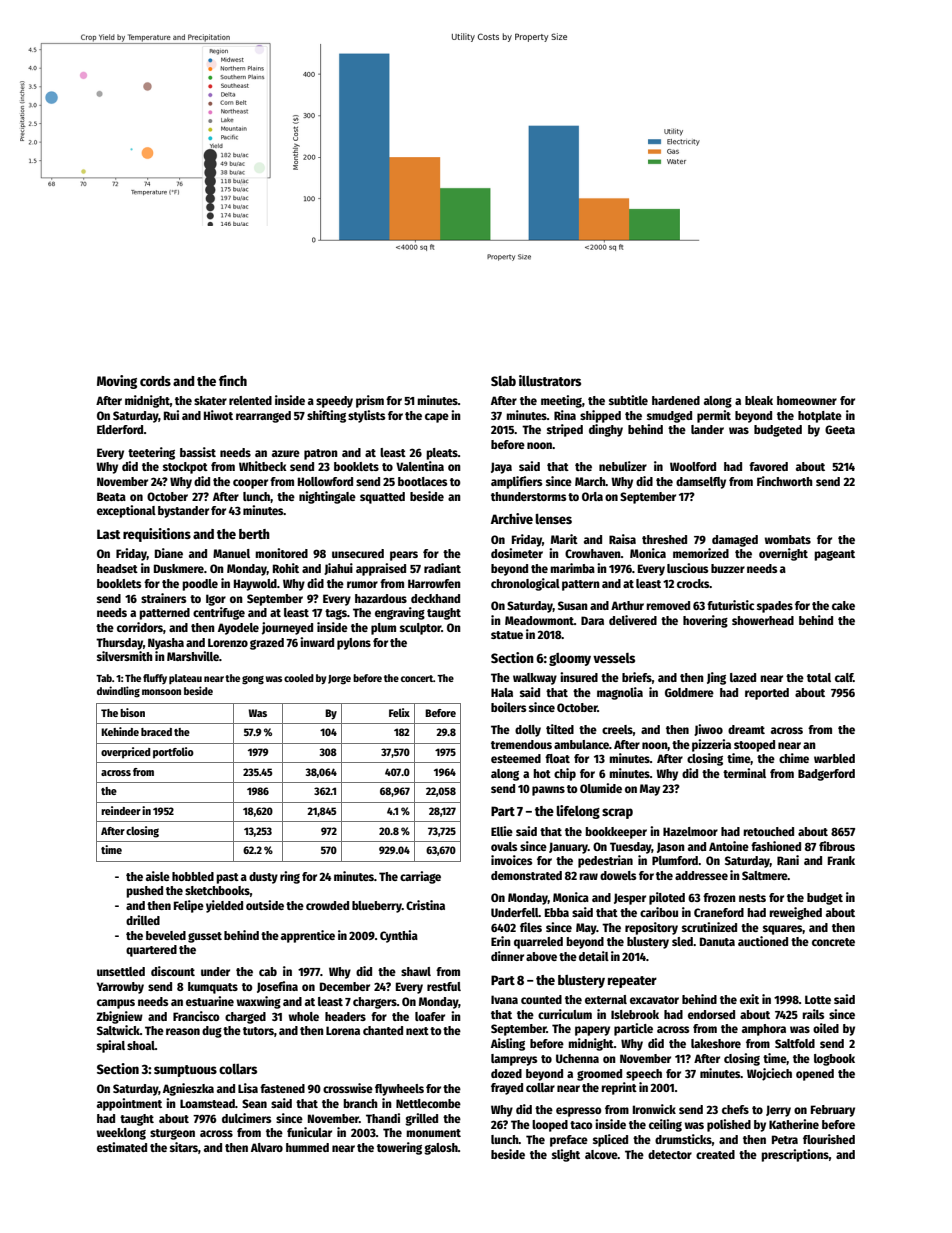  What do you see at coordinates (238, 629) in the document?
I see `Ayodele` at bounding box center [238, 629].
